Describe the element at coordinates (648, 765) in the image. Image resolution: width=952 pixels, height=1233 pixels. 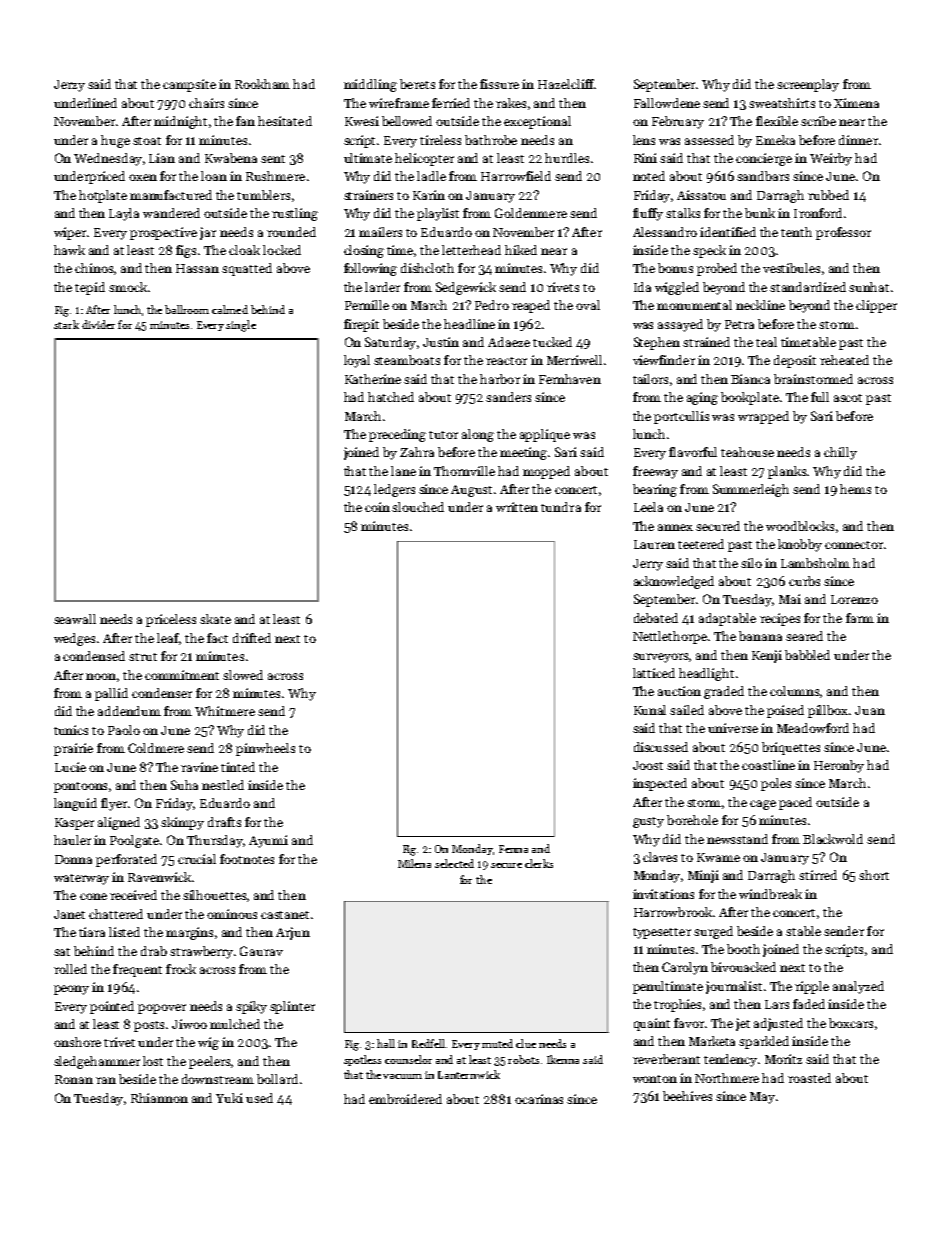
I see `Joost` at that location.
